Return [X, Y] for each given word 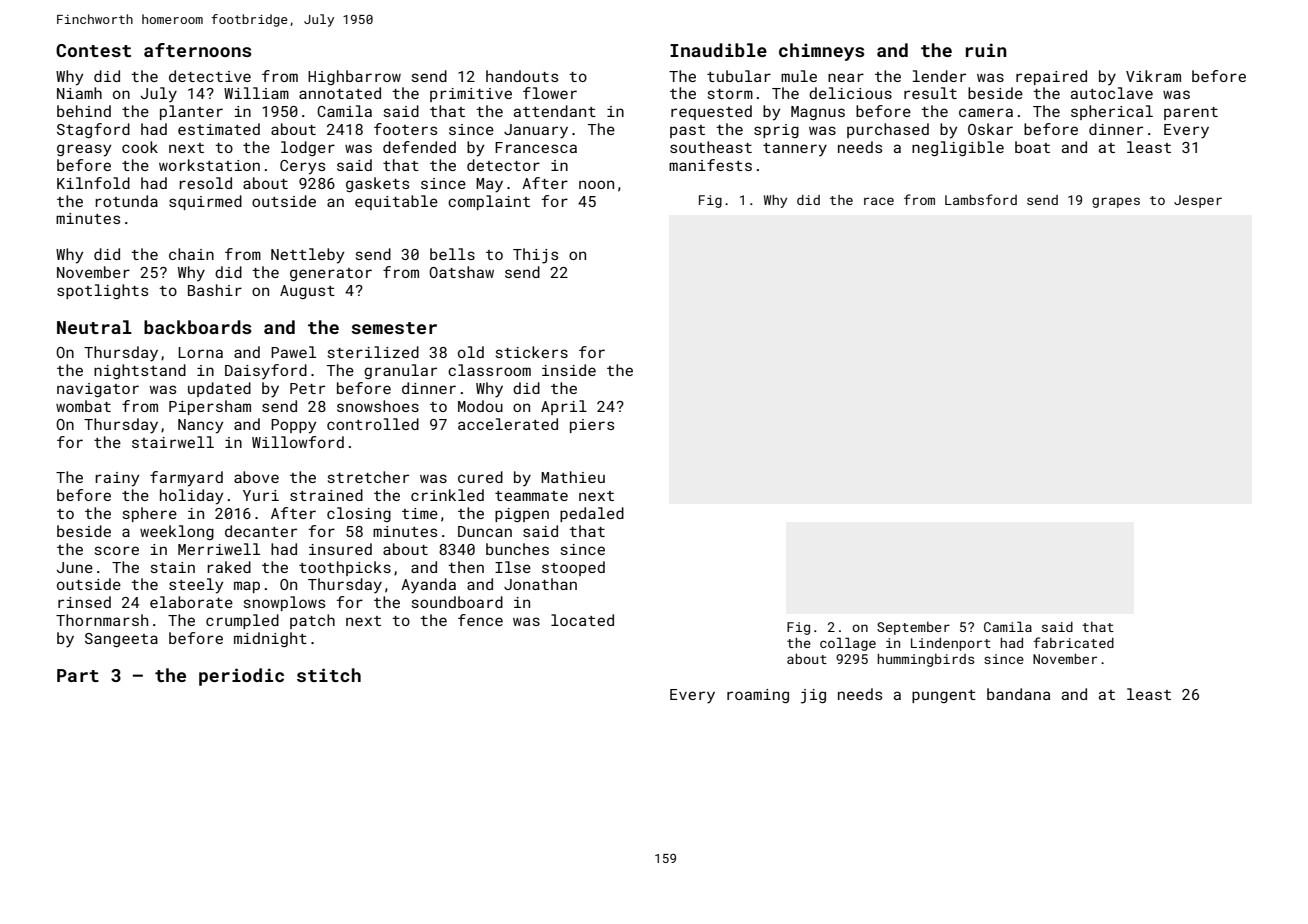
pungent [944, 696]
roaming [758, 696]
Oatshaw [461, 272]
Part [78, 675]
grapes [1116, 202]
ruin [986, 50]
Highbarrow [354, 77]
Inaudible [718, 50]
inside [569, 370]
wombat [83, 406]
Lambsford [981, 199]
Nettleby [307, 256]
